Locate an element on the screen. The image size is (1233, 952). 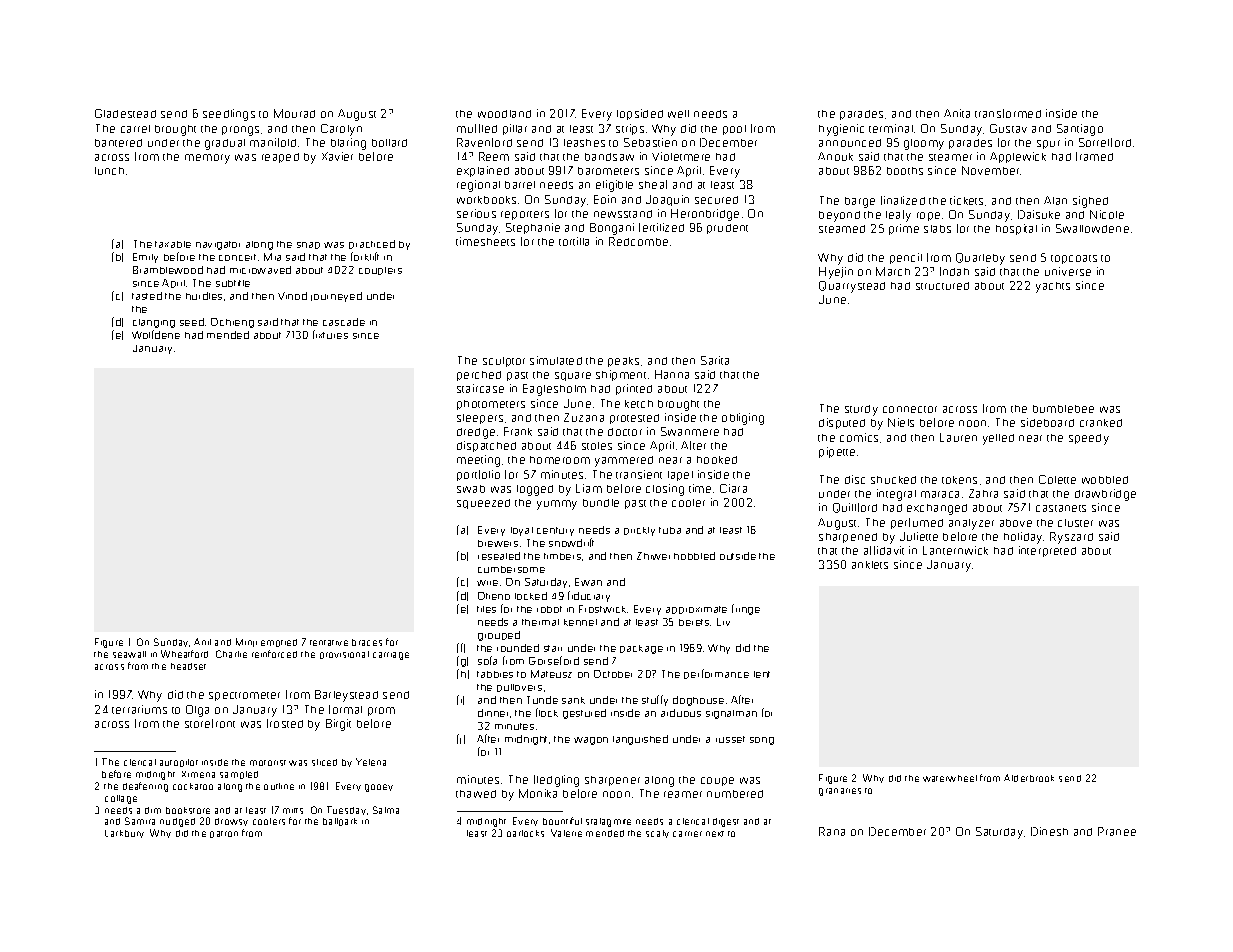
tokens is located at coordinates (959, 480).
